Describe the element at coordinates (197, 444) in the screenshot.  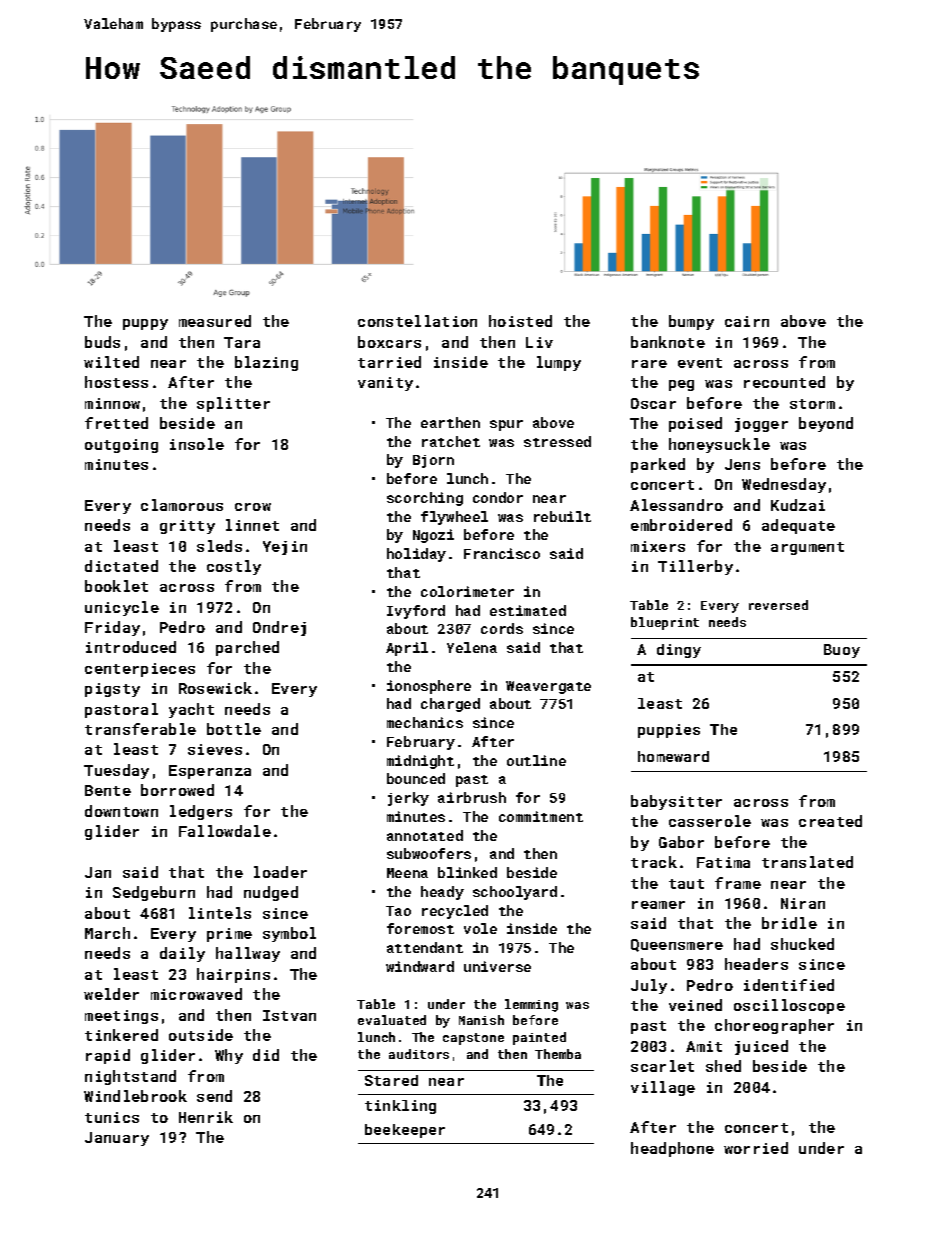
I see `insole` at that location.
